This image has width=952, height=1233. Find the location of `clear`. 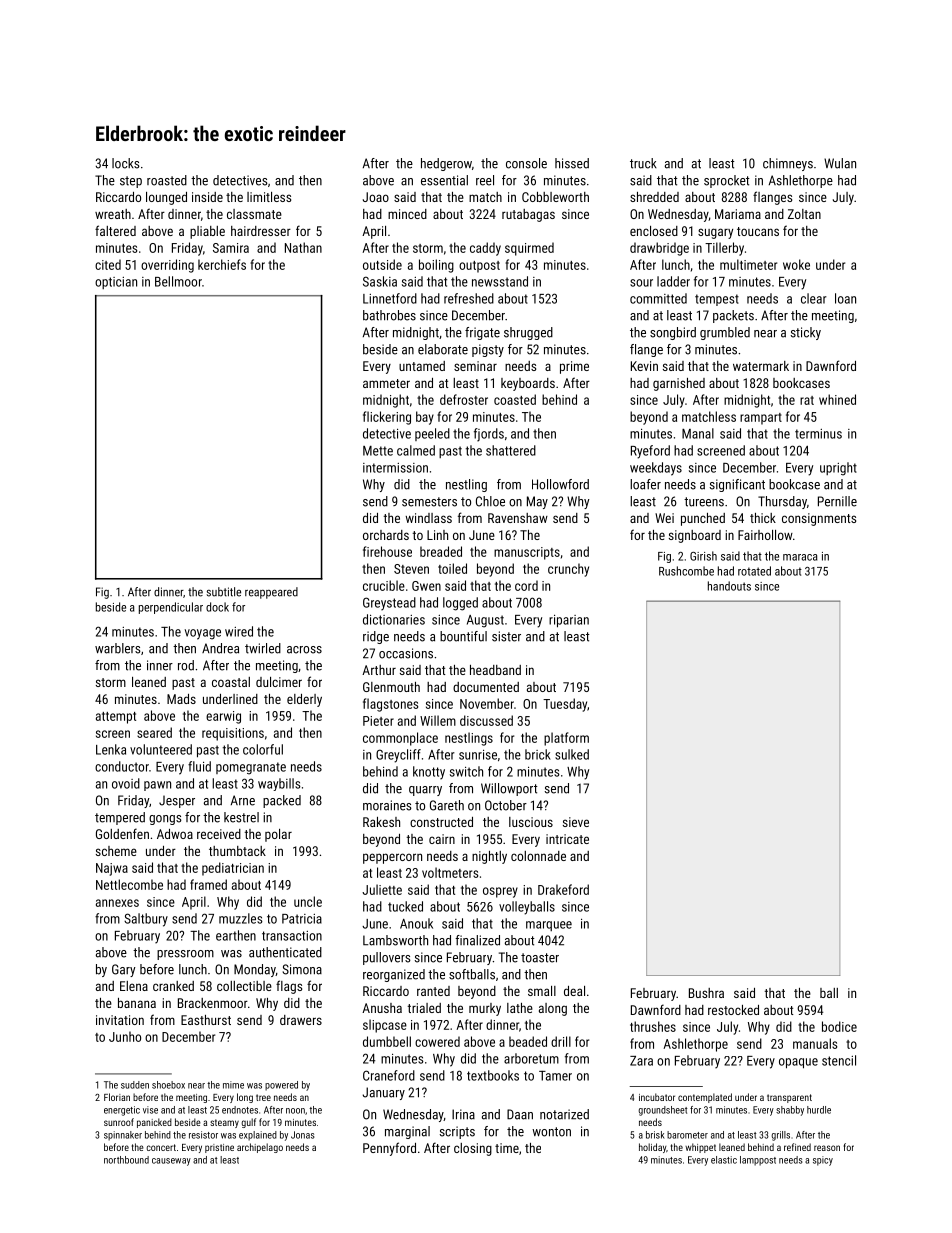

clear is located at coordinates (814, 298).
